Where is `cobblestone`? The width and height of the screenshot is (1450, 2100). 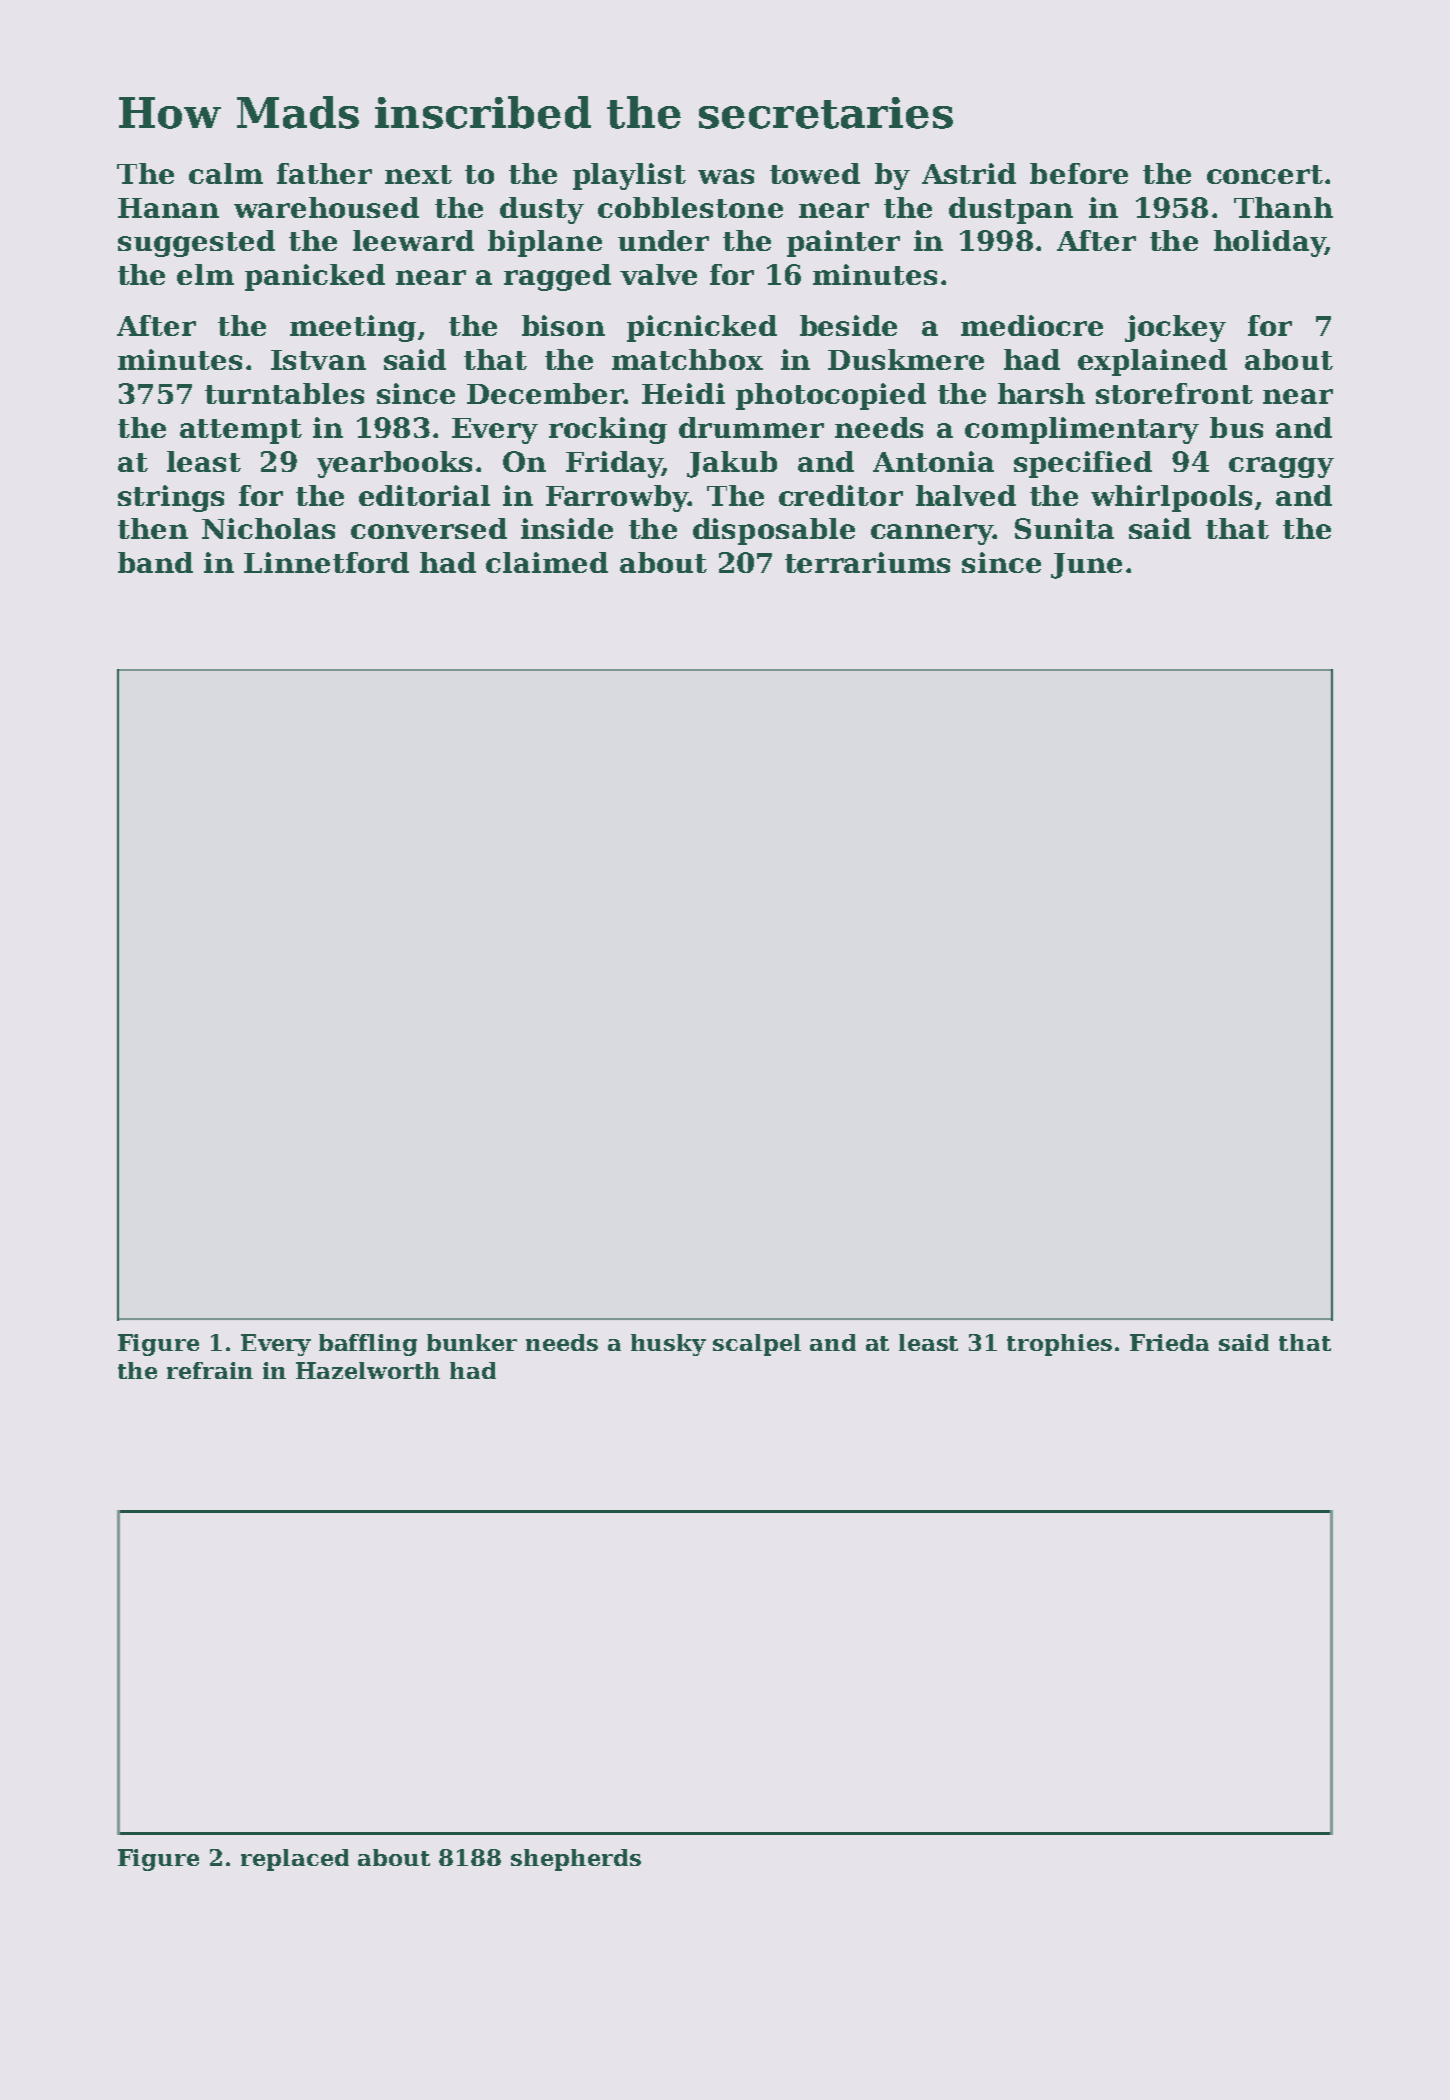 cobblestone is located at coordinates (690, 207).
